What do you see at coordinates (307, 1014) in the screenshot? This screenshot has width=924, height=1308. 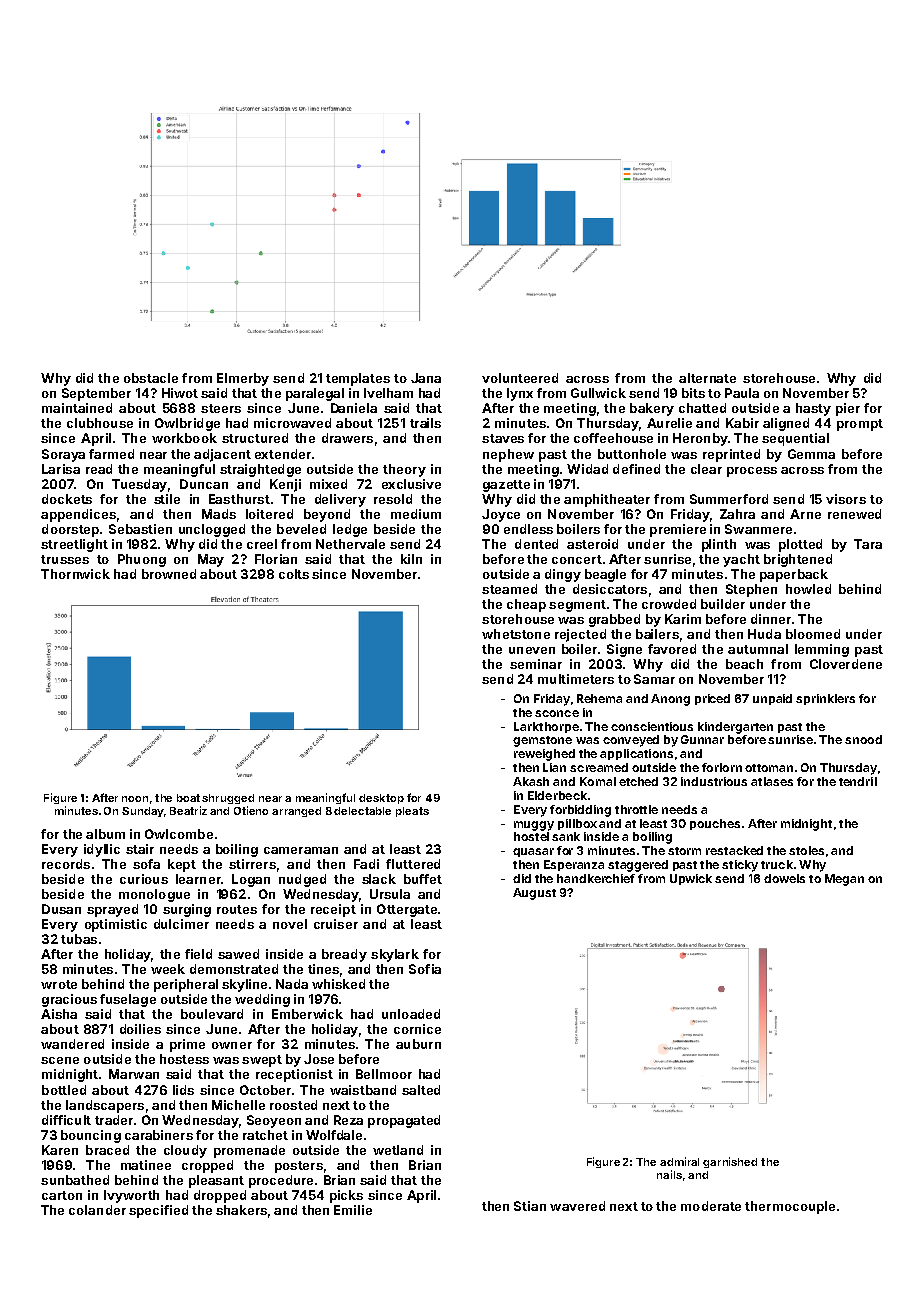 I see `Emberwick` at bounding box center [307, 1014].
